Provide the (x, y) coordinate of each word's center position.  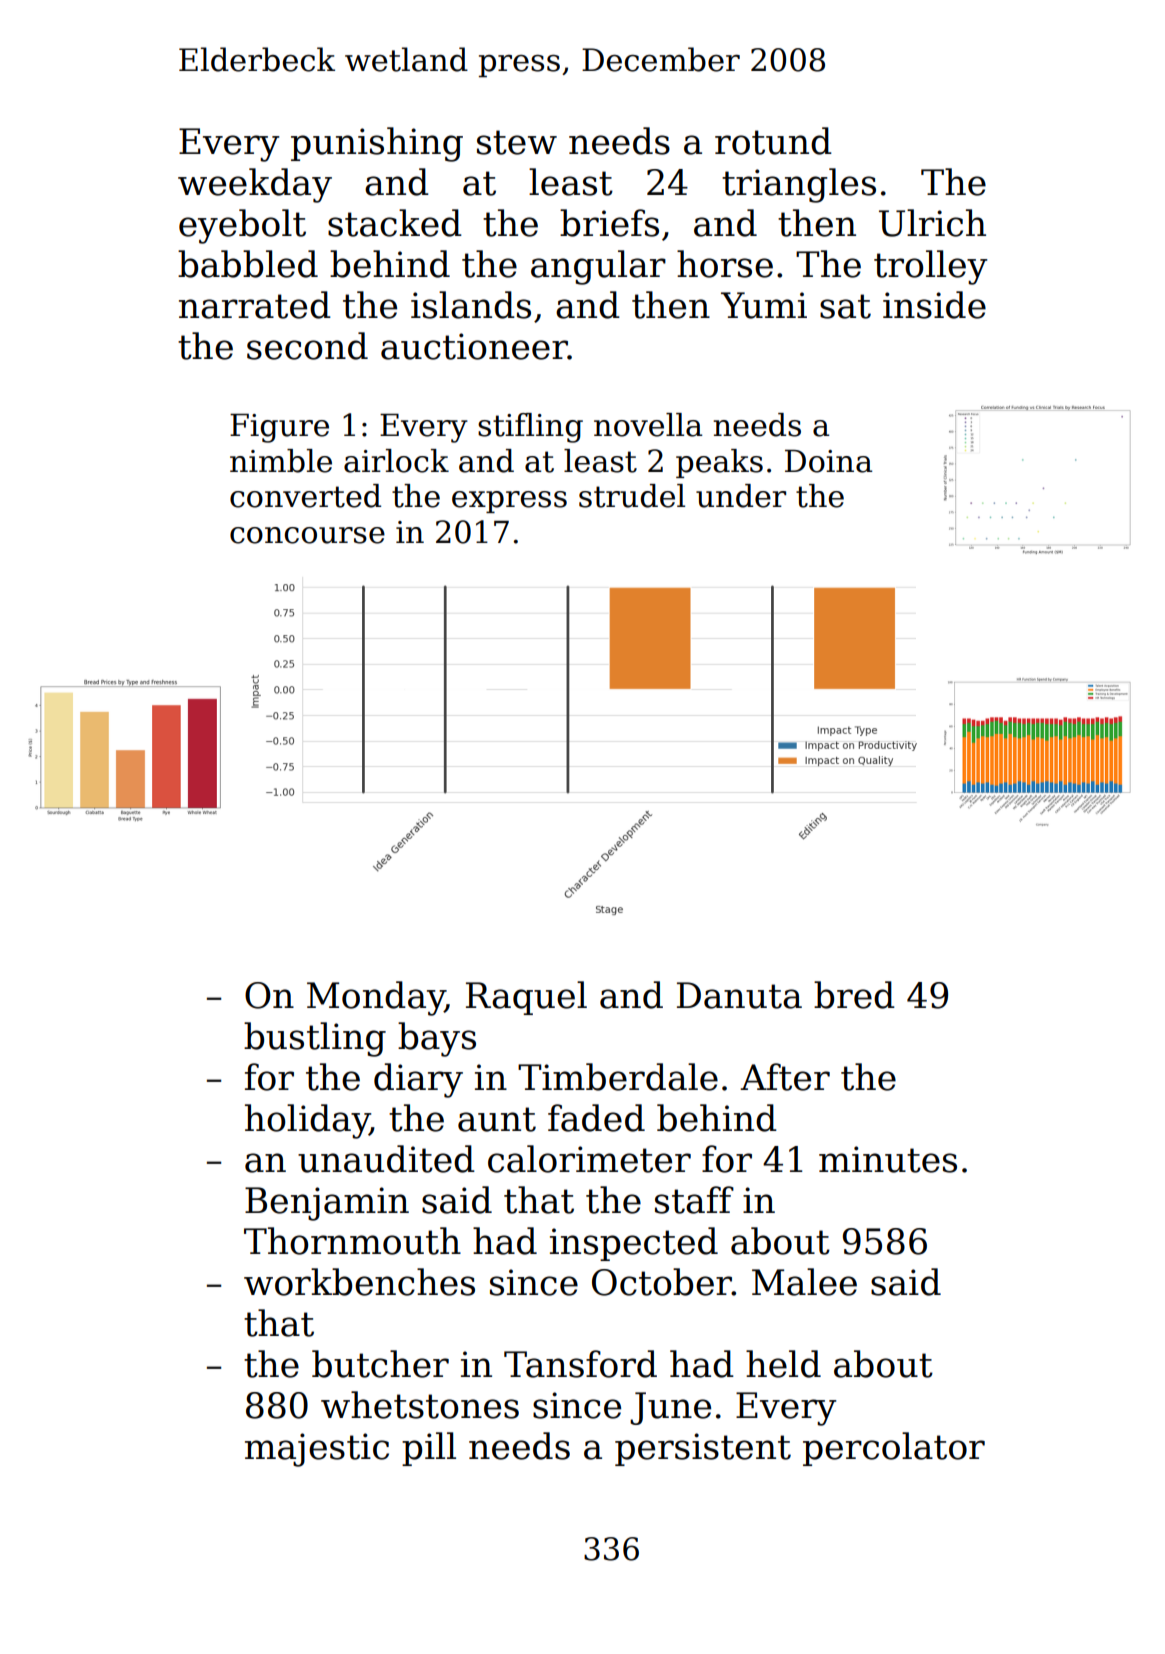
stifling (530, 428)
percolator (894, 1449)
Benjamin (327, 1204)
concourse (307, 535)
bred (854, 995)
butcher (380, 1364)
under (741, 496)
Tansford (580, 1364)
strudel (632, 496)
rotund (773, 141)
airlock (396, 461)
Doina (828, 461)
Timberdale (618, 1077)
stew (517, 142)
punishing (377, 144)
